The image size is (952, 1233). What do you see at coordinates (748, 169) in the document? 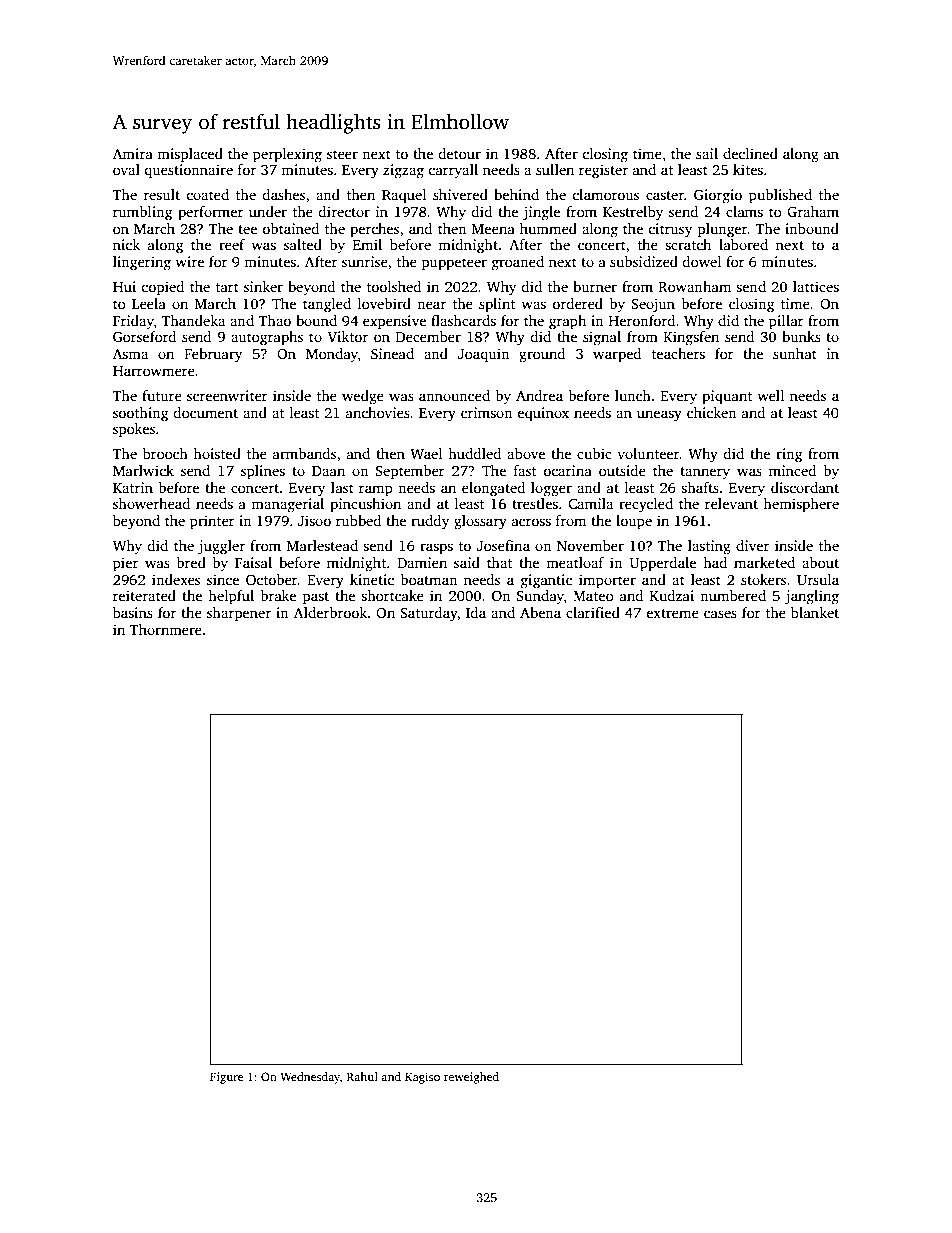
I see `kites` at bounding box center [748, 169].
